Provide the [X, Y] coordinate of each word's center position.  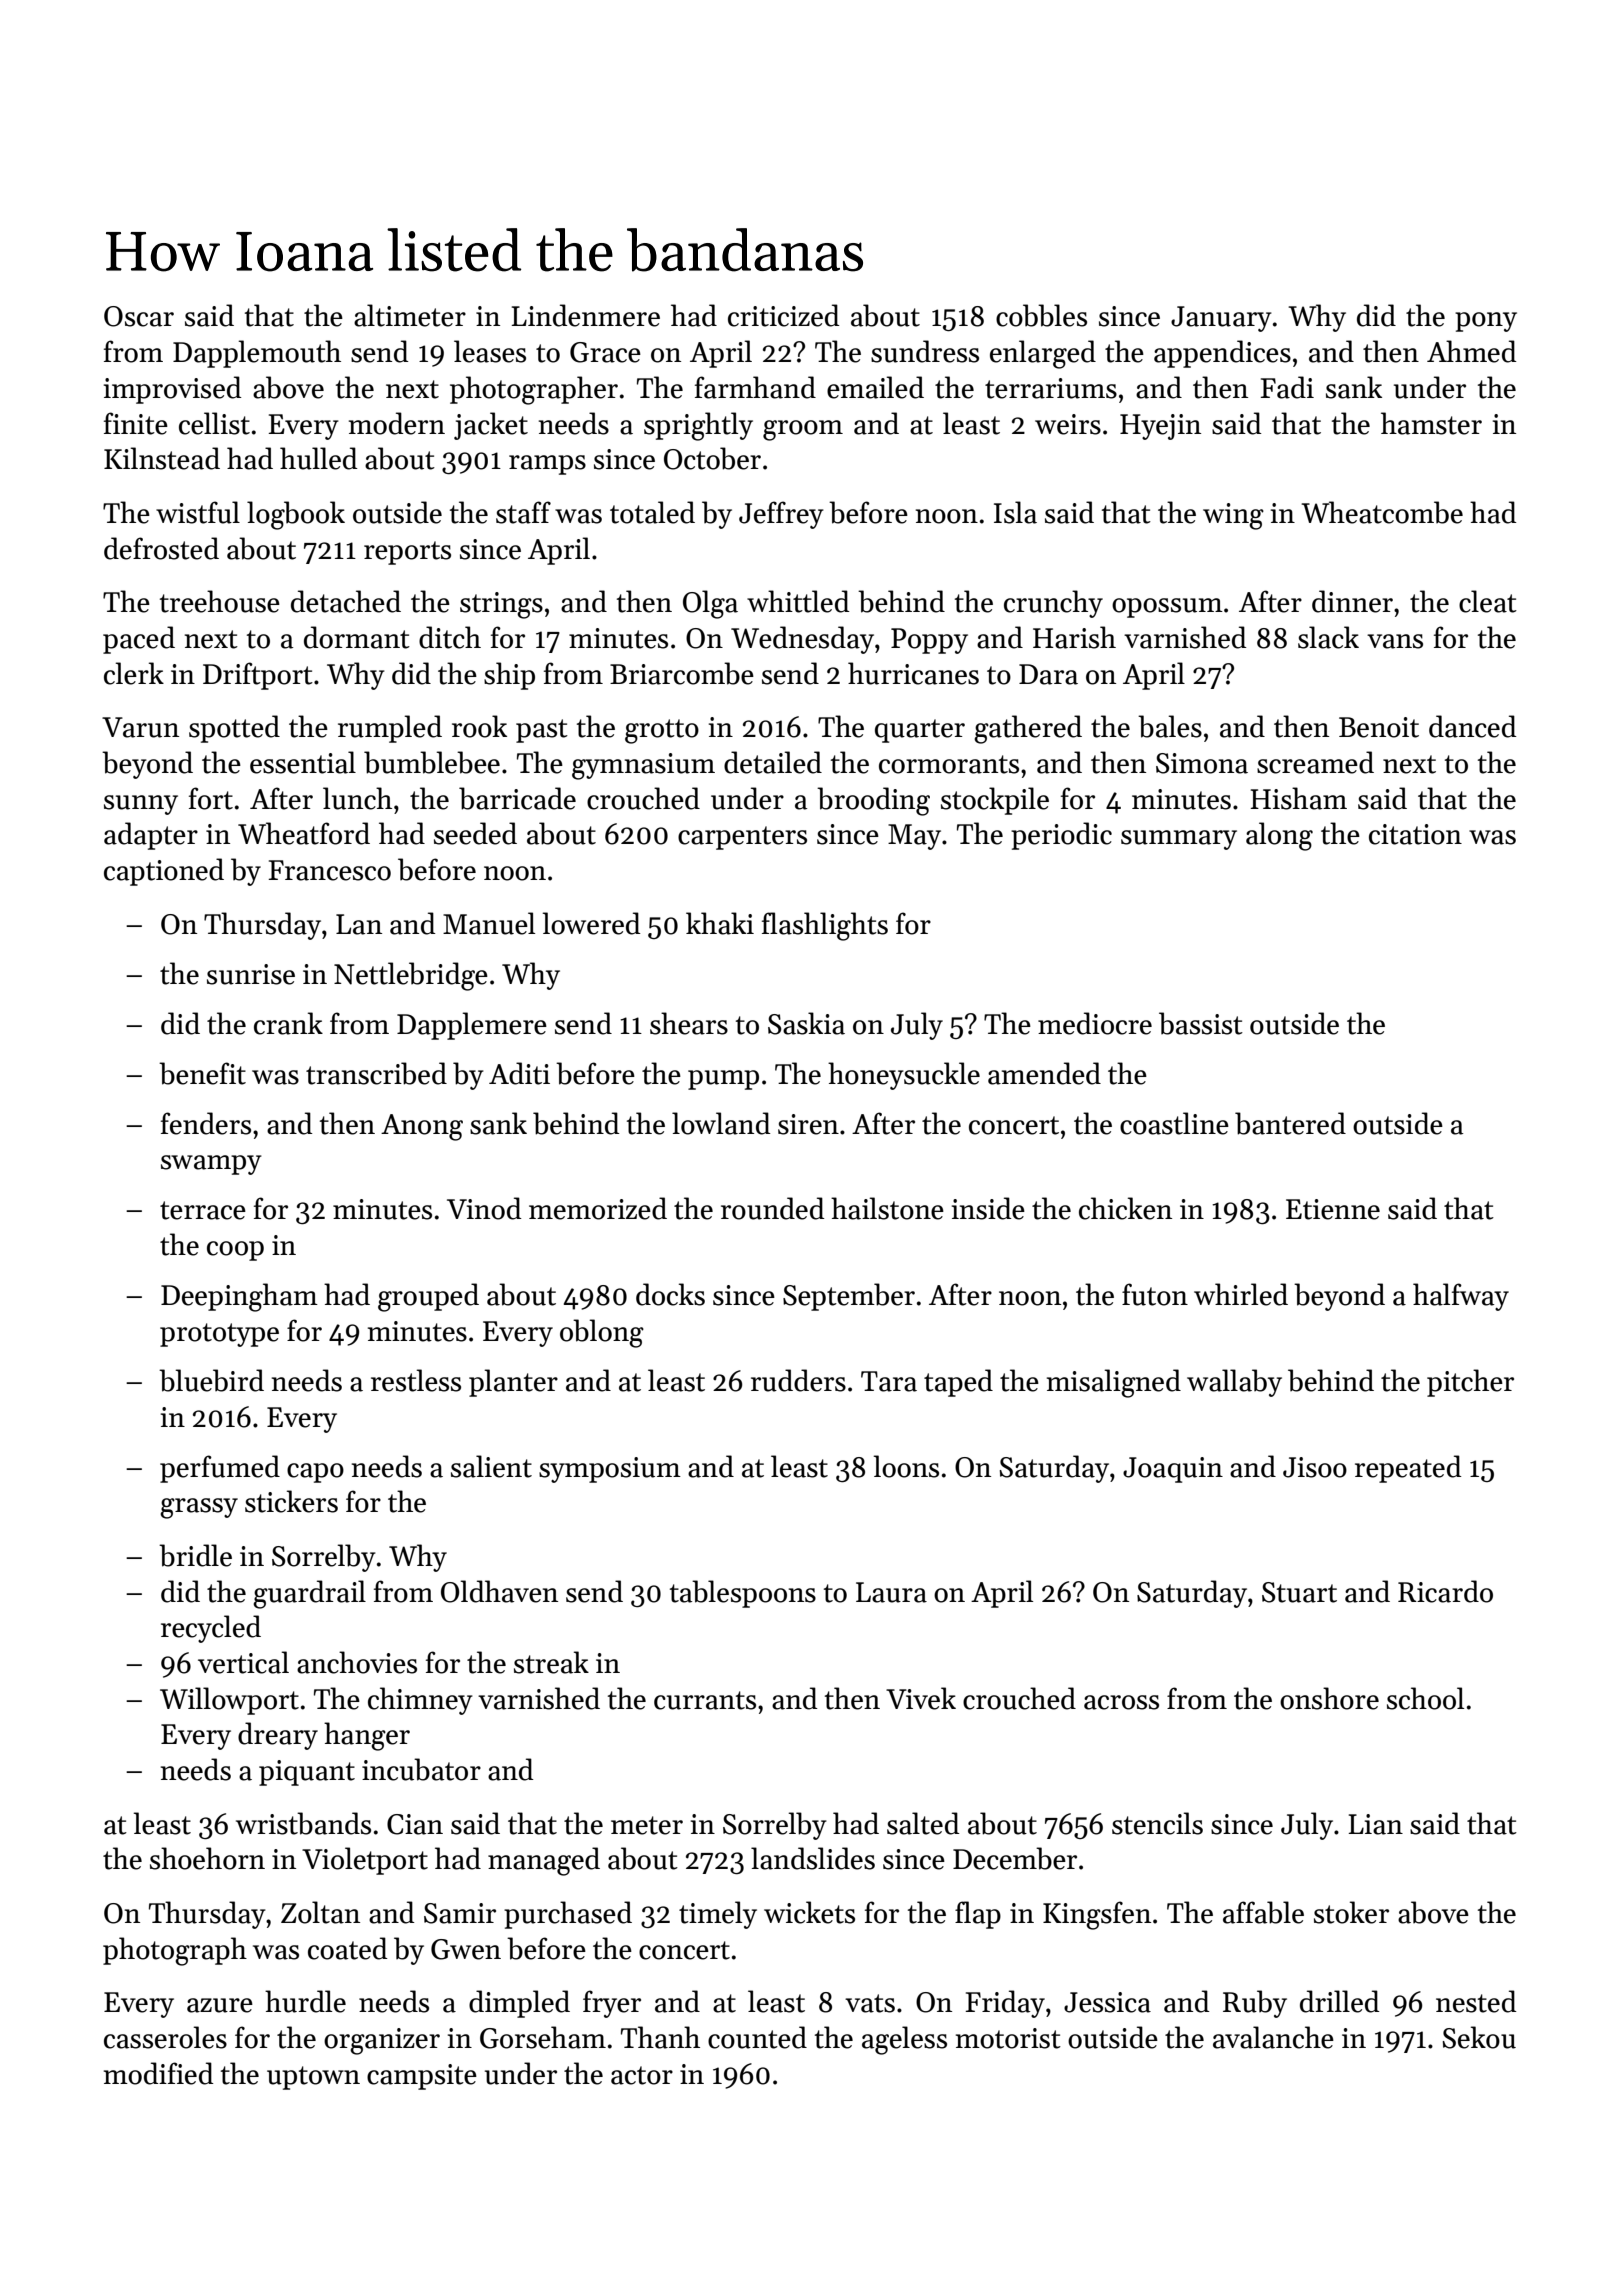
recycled [211, 1629]
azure [220, 2005]
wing [1233, 516]
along [1279, 836]
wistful [198, 512]
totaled [652, 512]
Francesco [330, 870]
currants [705, 1700]
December [1015, 1858]
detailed [773, 762]
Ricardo [1445, 1591]
